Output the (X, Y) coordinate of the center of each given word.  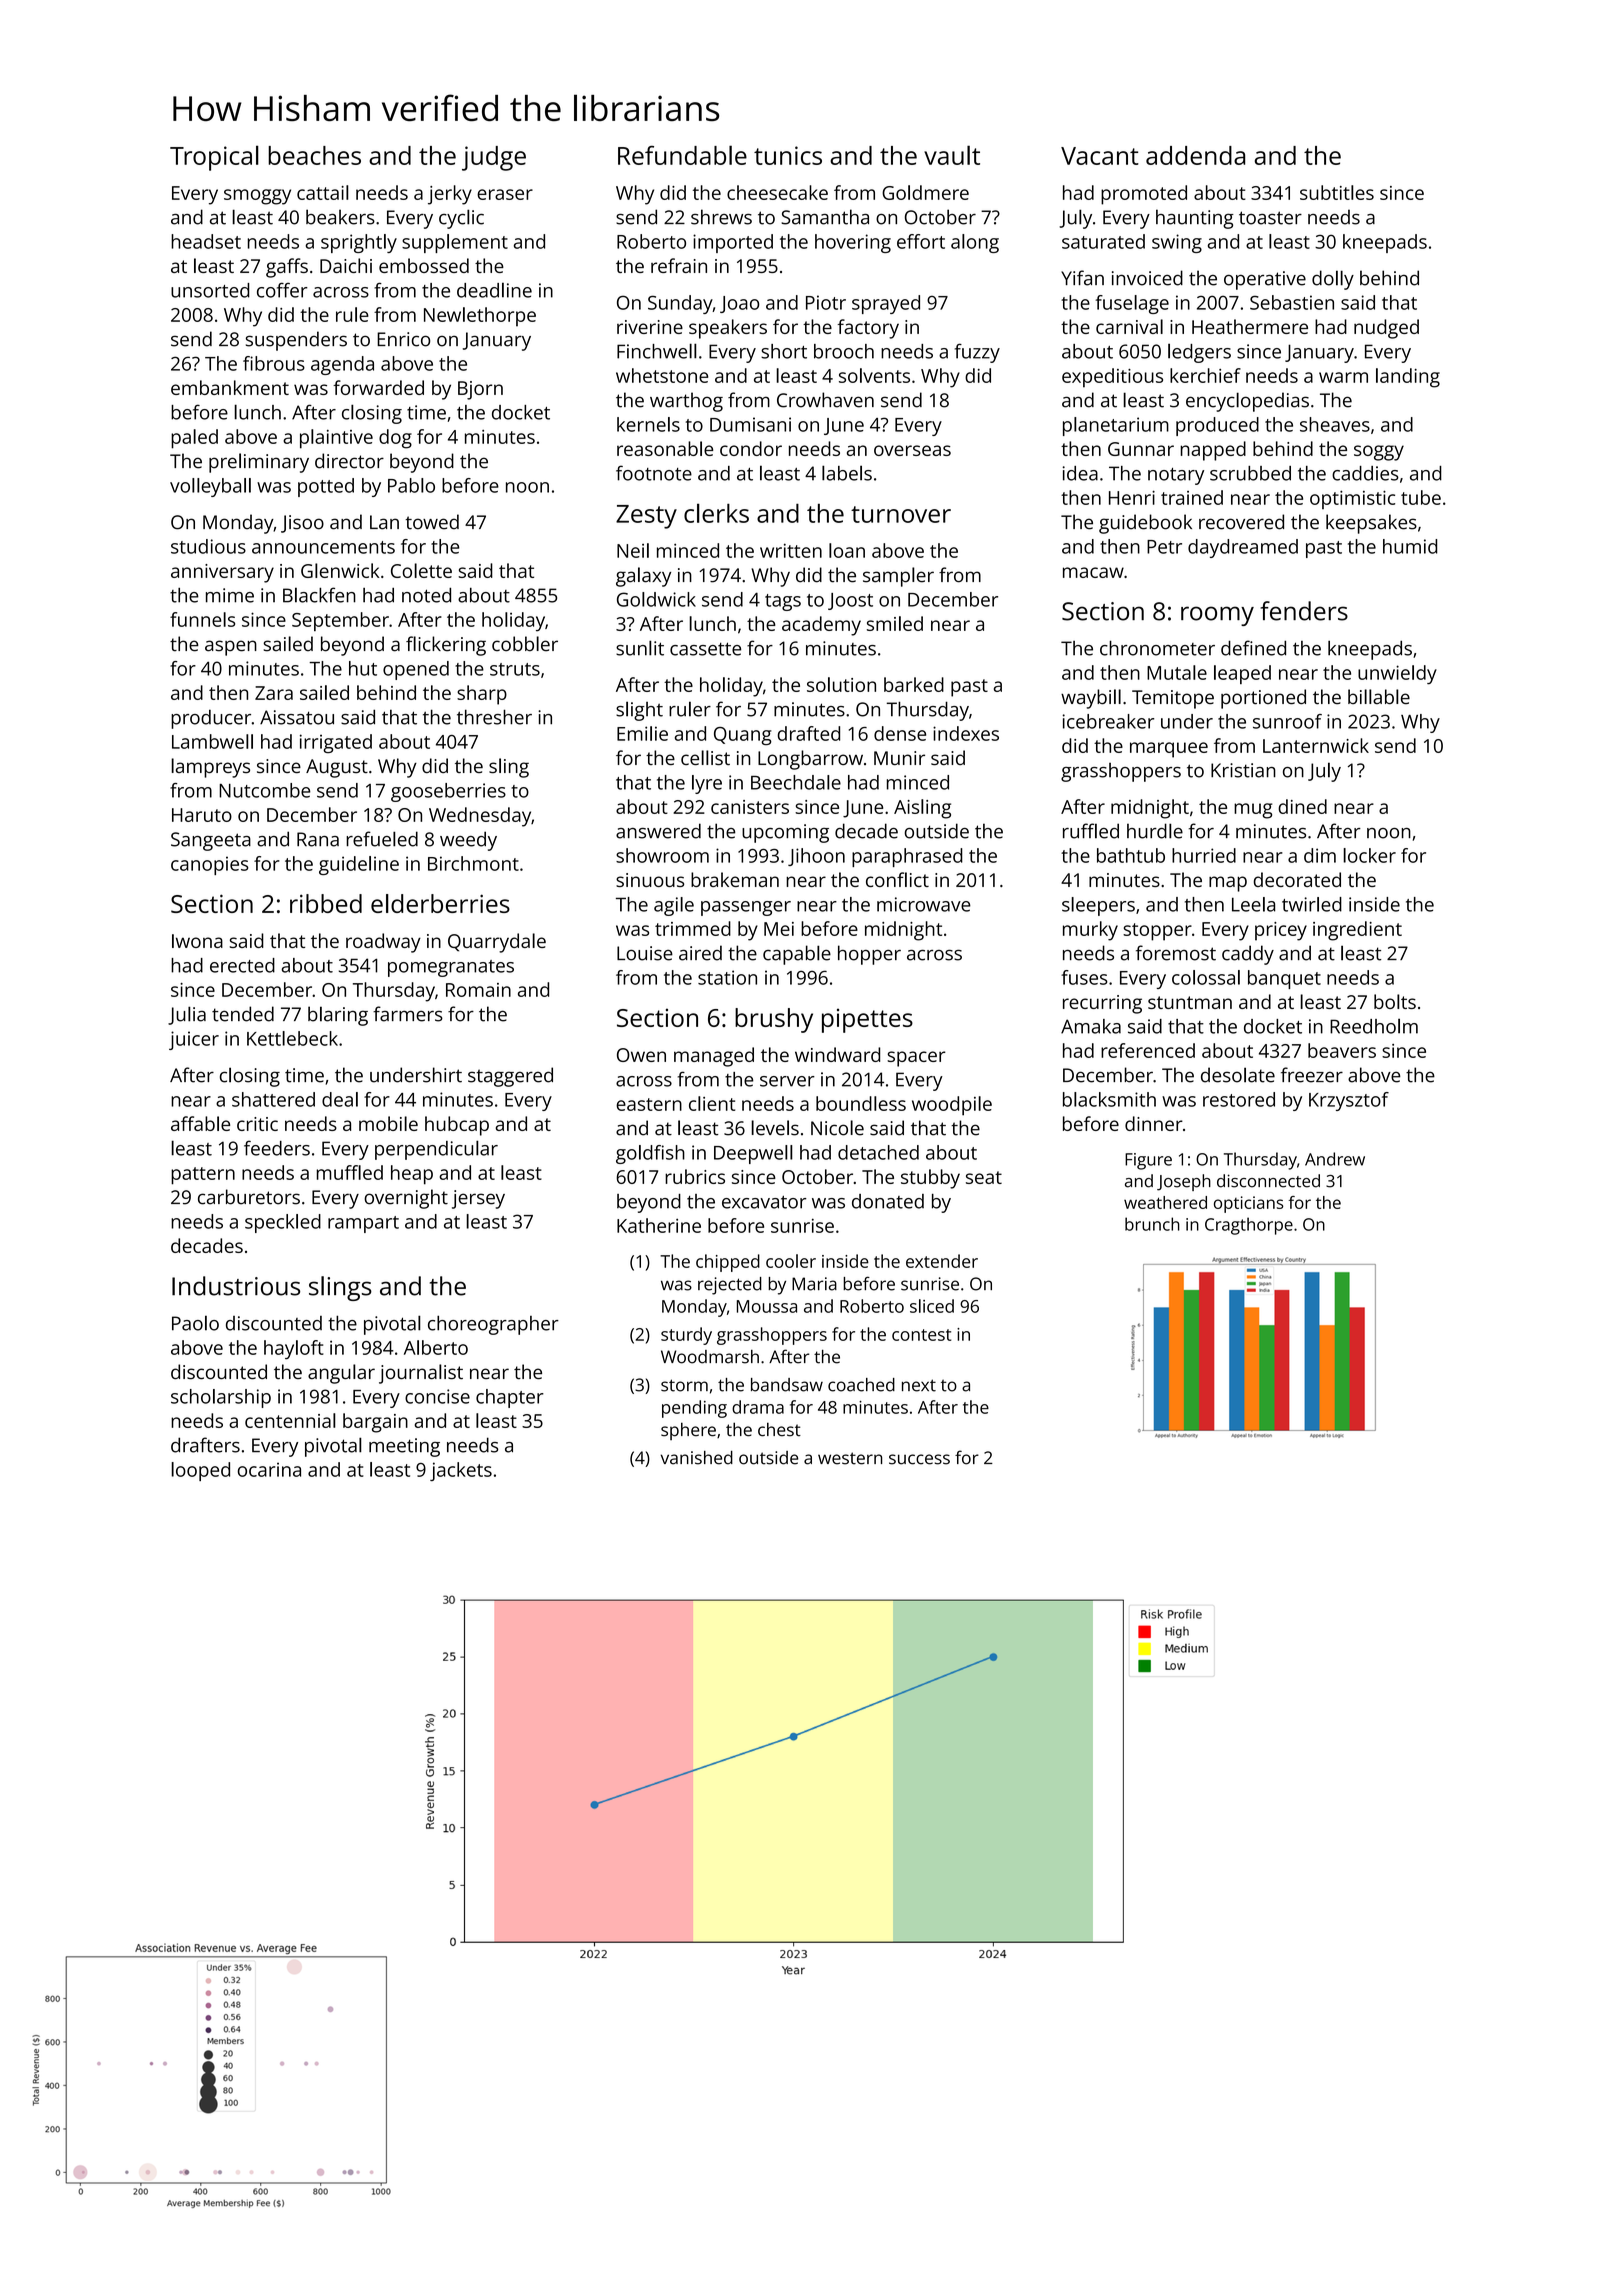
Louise (645, 953)
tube (1421, 497)
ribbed (326, 903)
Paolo (195, 1323)
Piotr (826, 302)
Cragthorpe (1249, 1226)
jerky (450, 195)
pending (694, 1409)
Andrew (1335, 1159)
